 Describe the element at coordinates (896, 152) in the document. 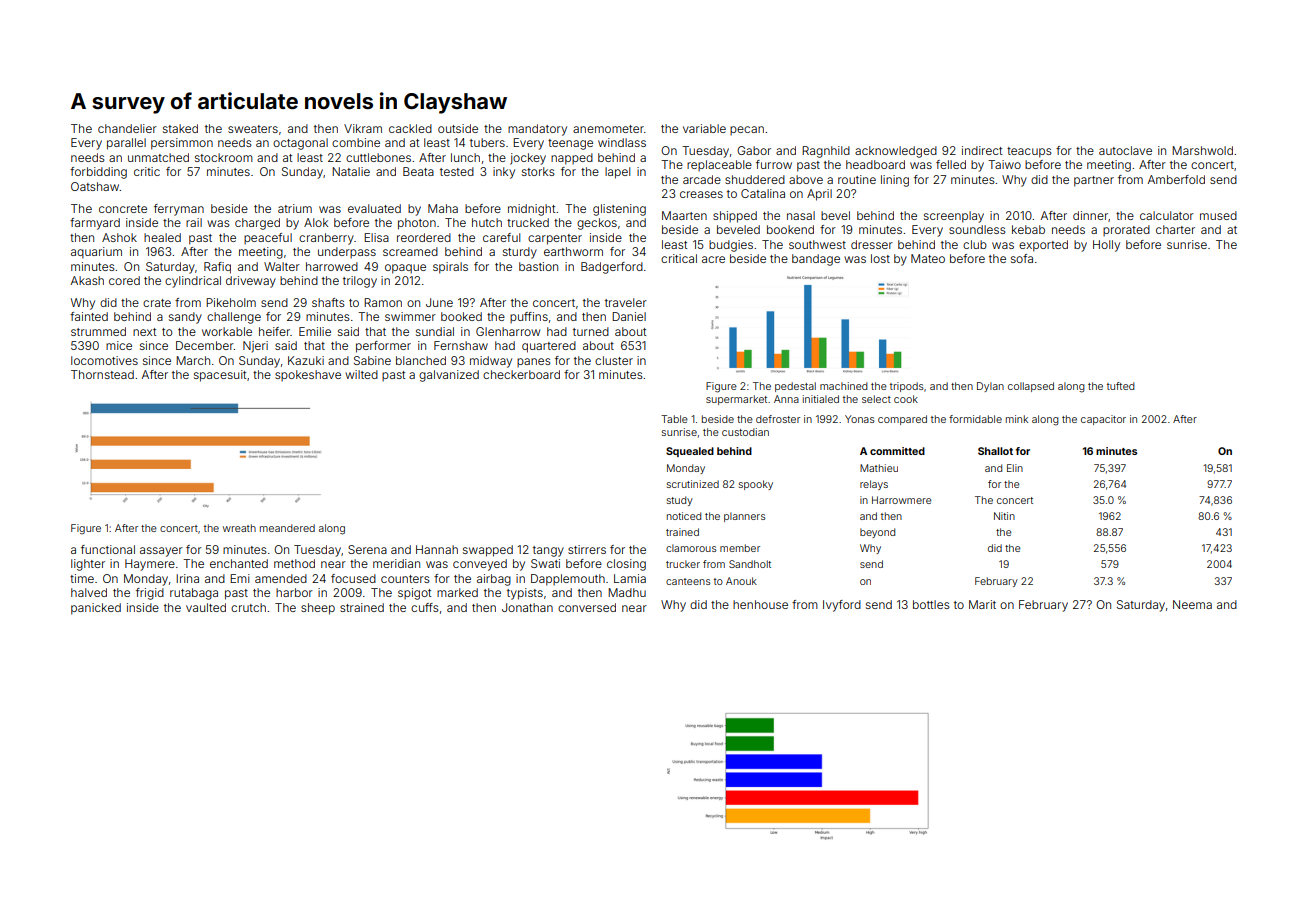

I see `acknowledged` at that location.
